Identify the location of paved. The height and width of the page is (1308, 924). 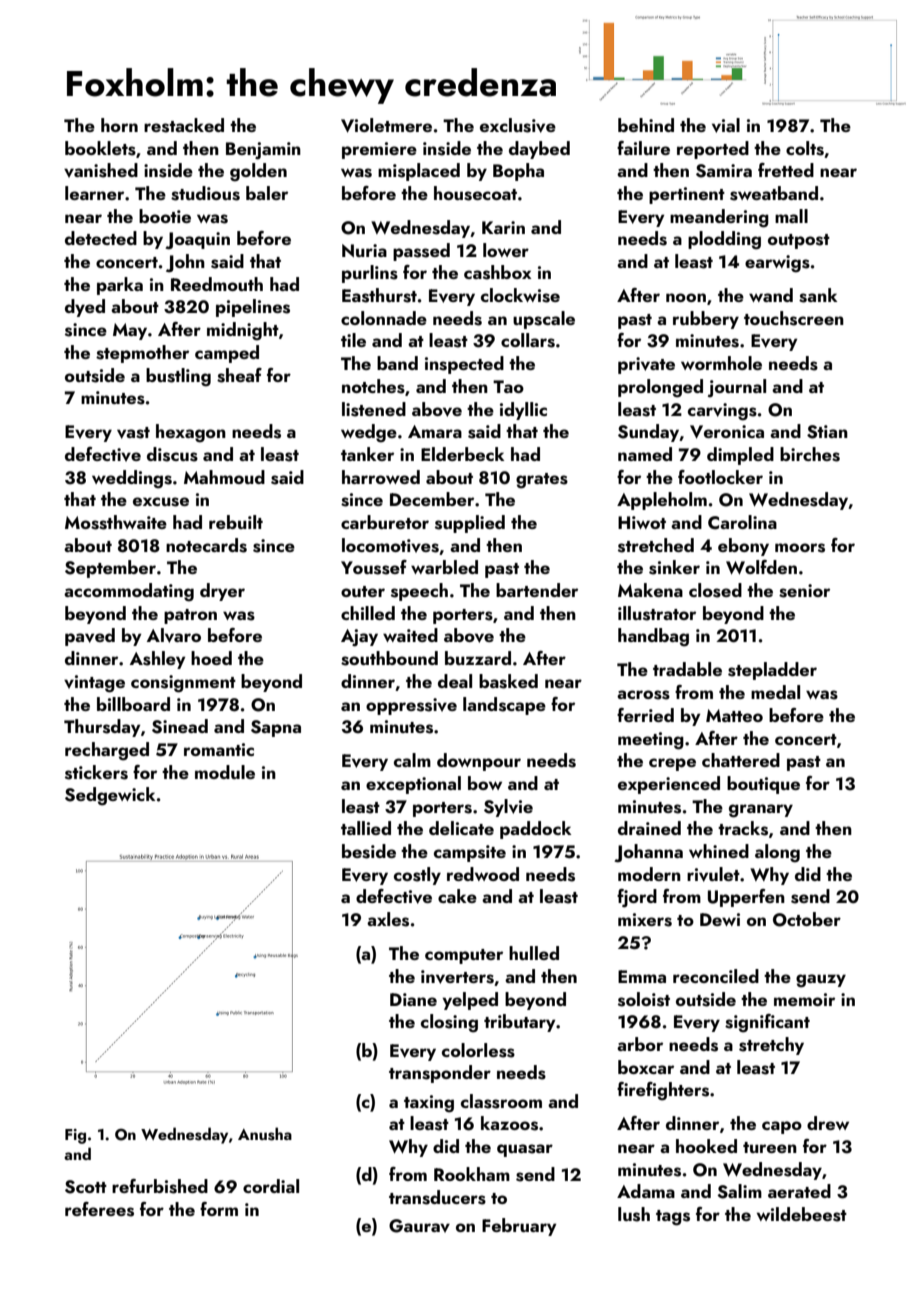
(90, 637).
